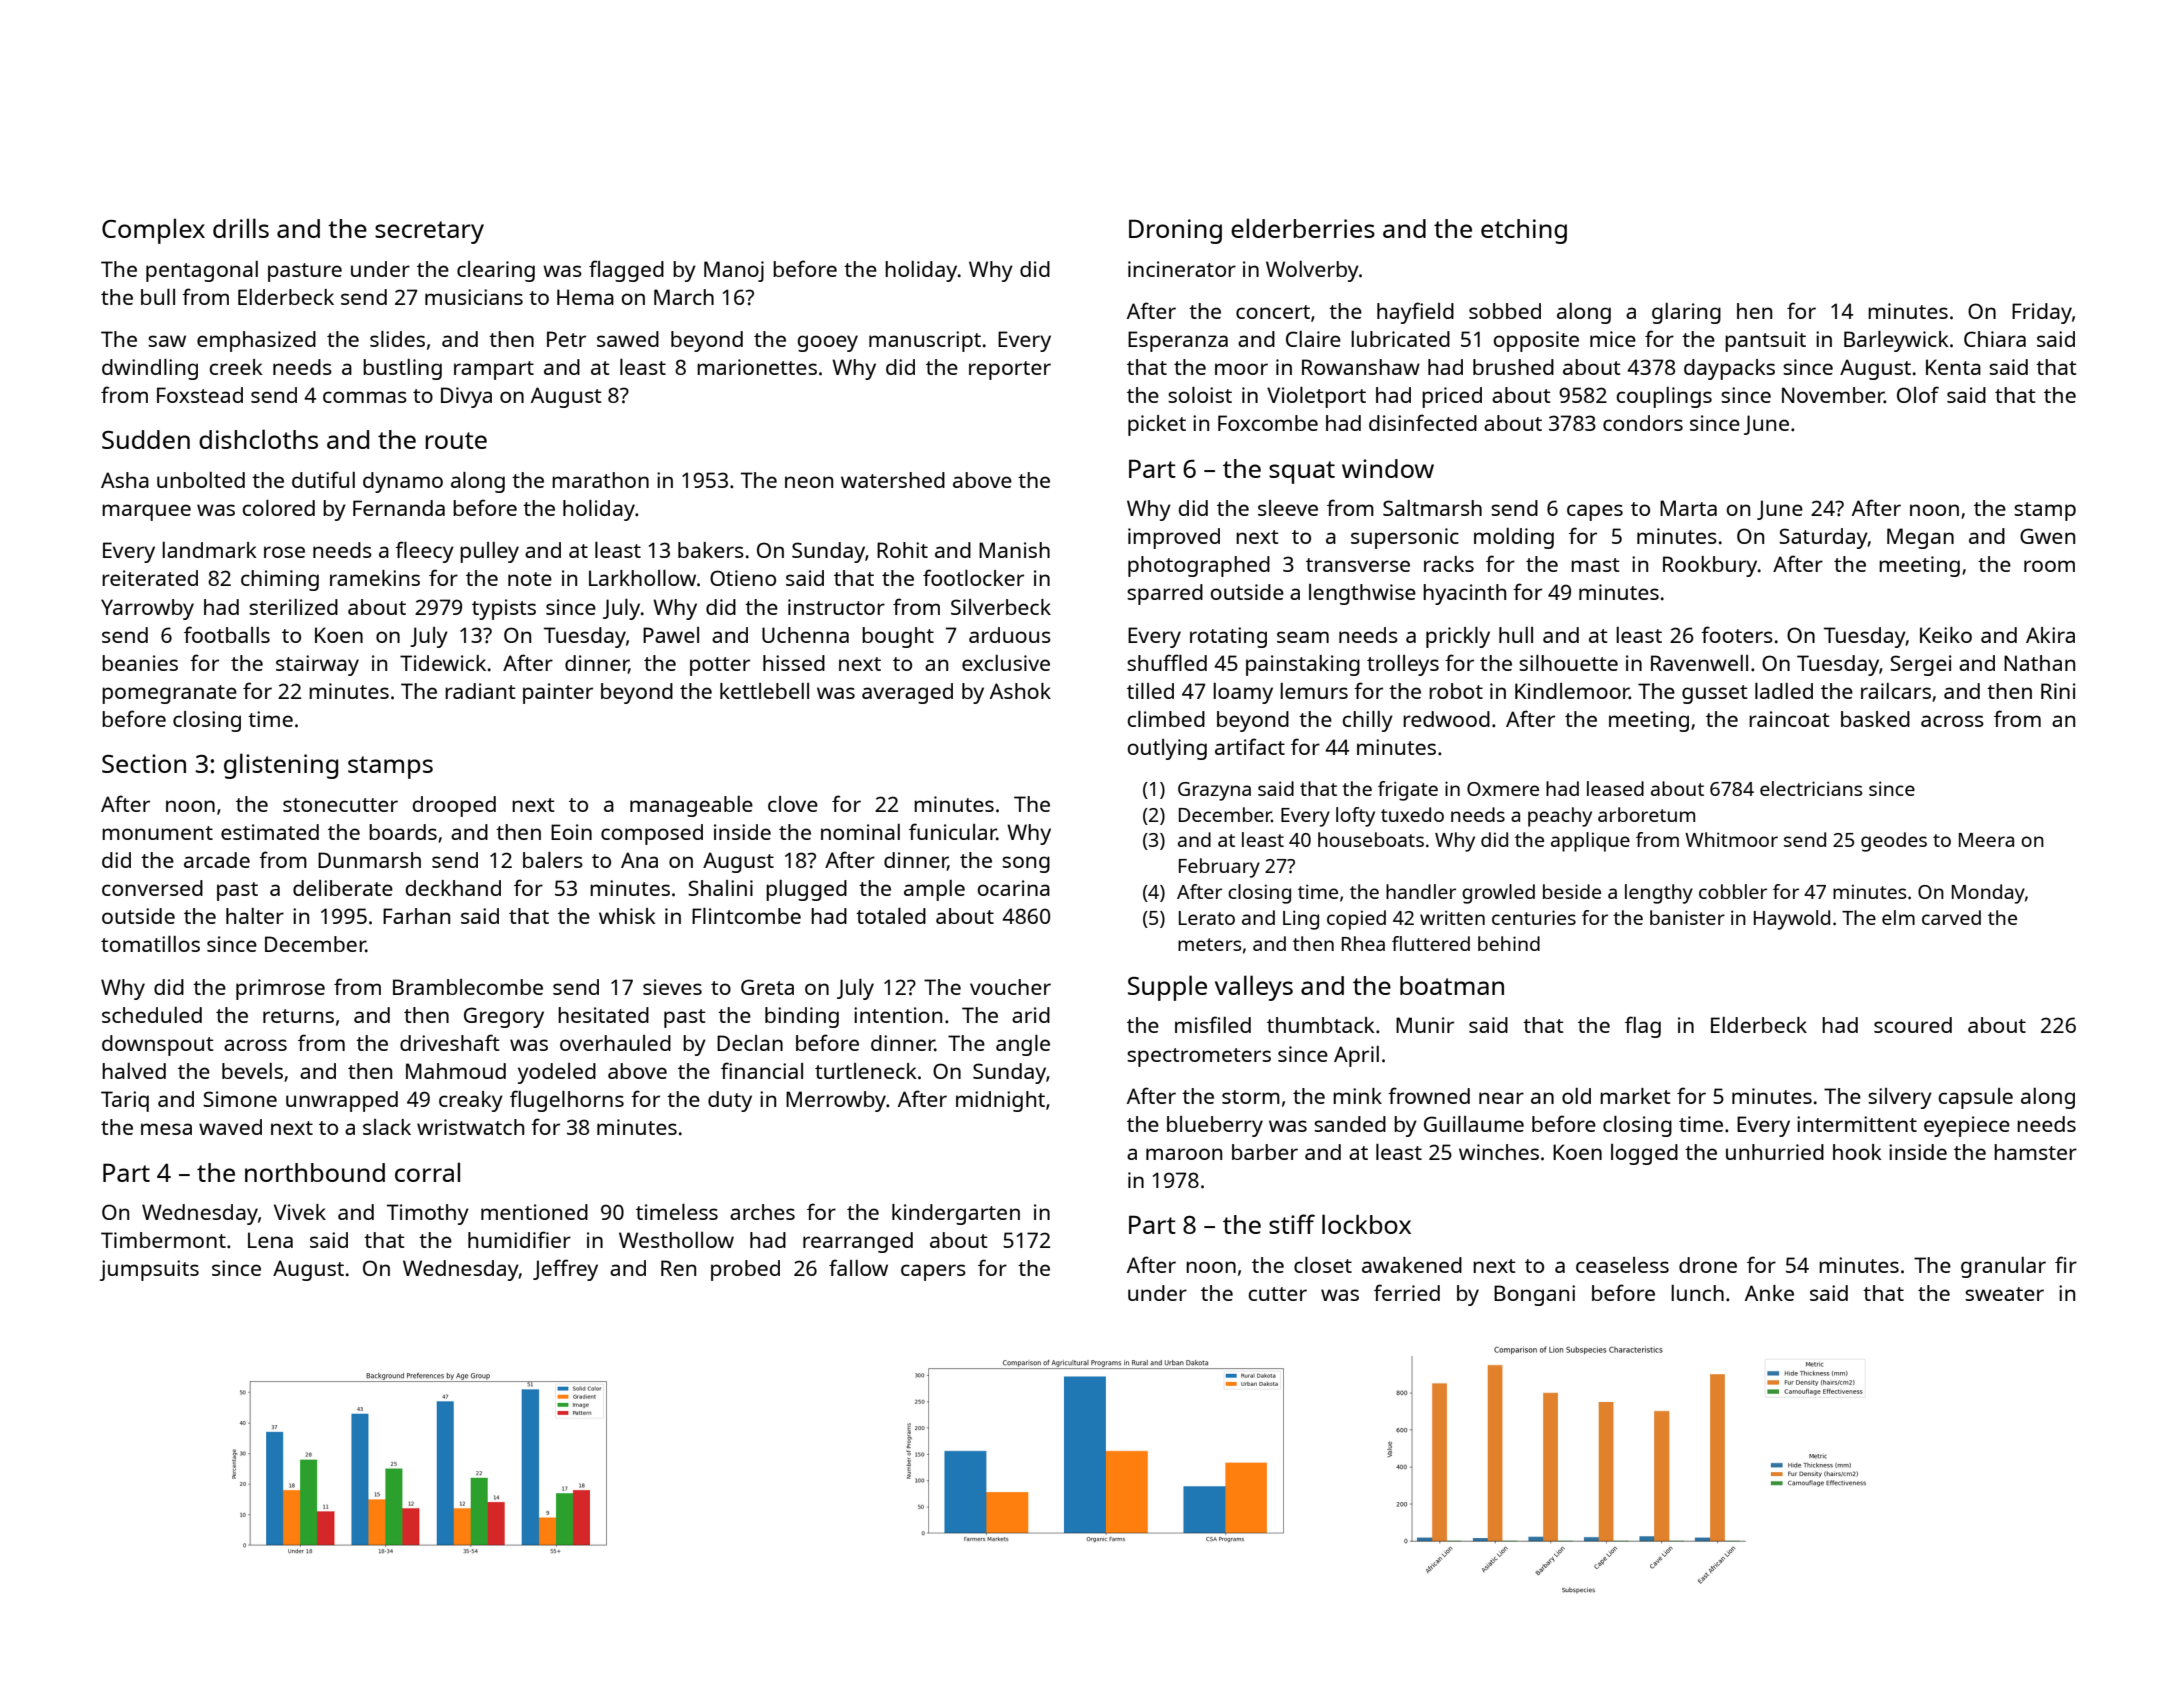 Image resolution: width=2178 pixels, height=1683 pixels. What do you see at coordinates (1251, 1097) in the document?
I see `storm` at bounding box center [1251, 1097].
